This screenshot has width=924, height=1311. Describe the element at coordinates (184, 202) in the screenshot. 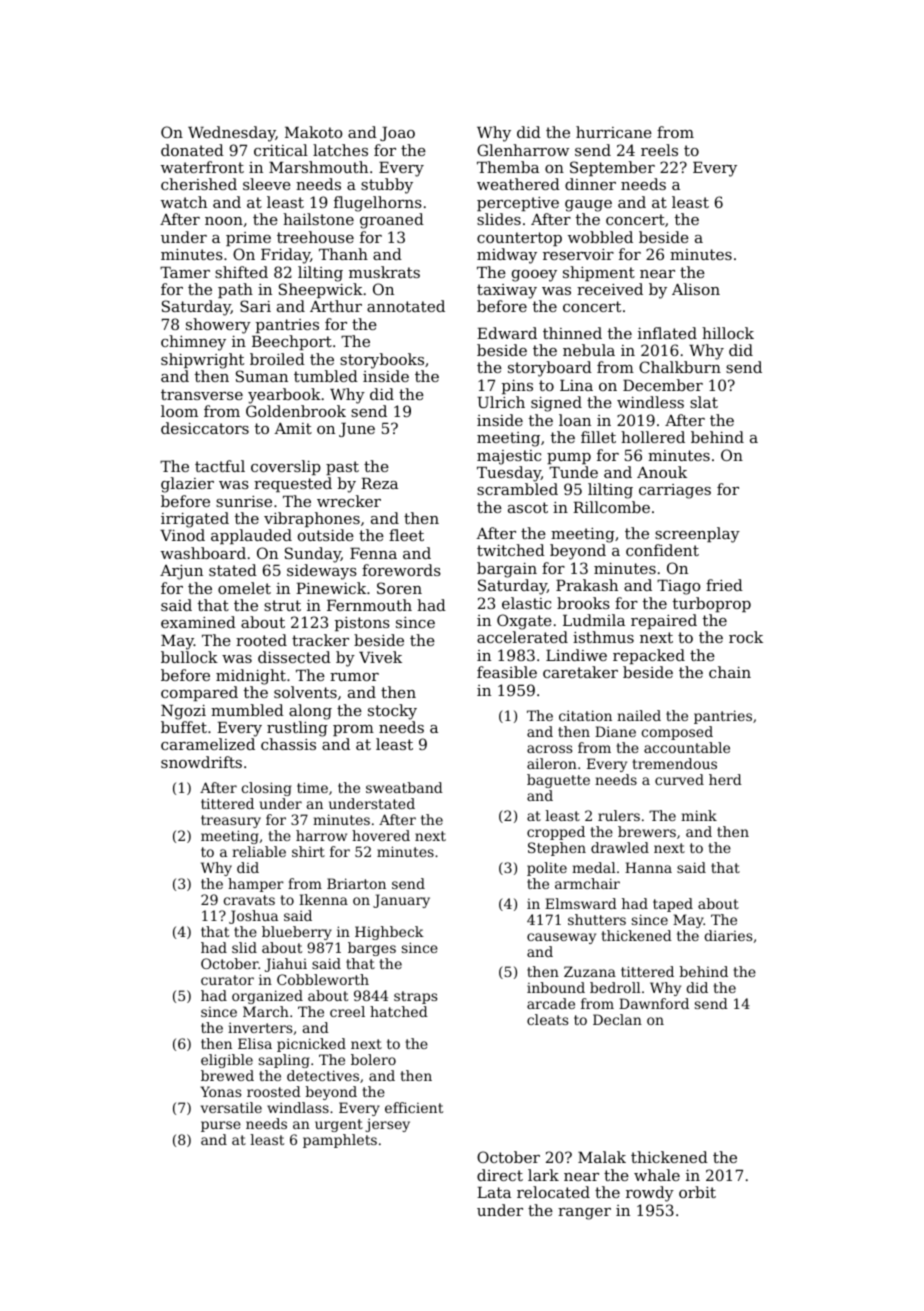

I see `watch` at that location.
